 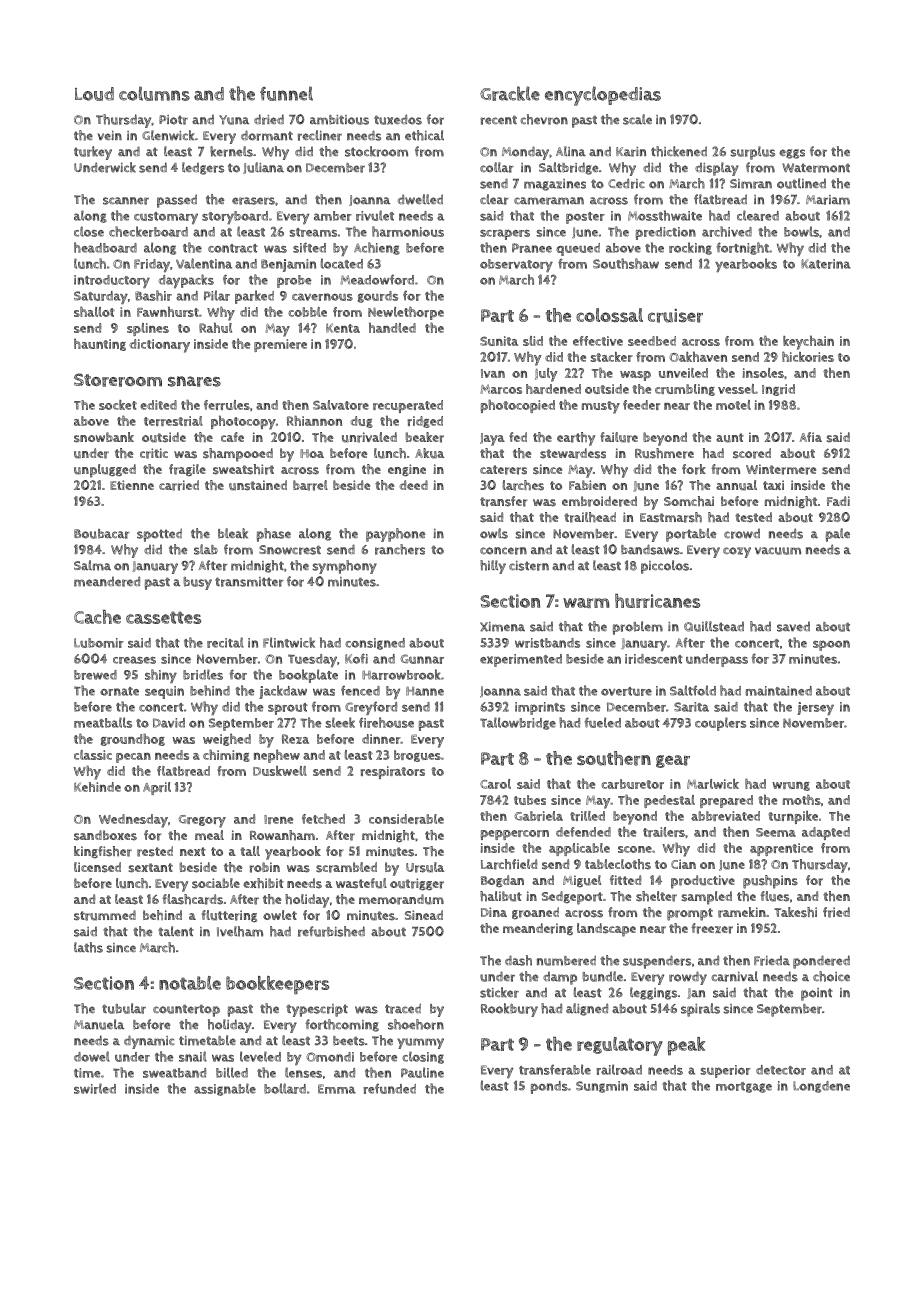 I want to click on mortgage, so click(x=744, y=1087).
